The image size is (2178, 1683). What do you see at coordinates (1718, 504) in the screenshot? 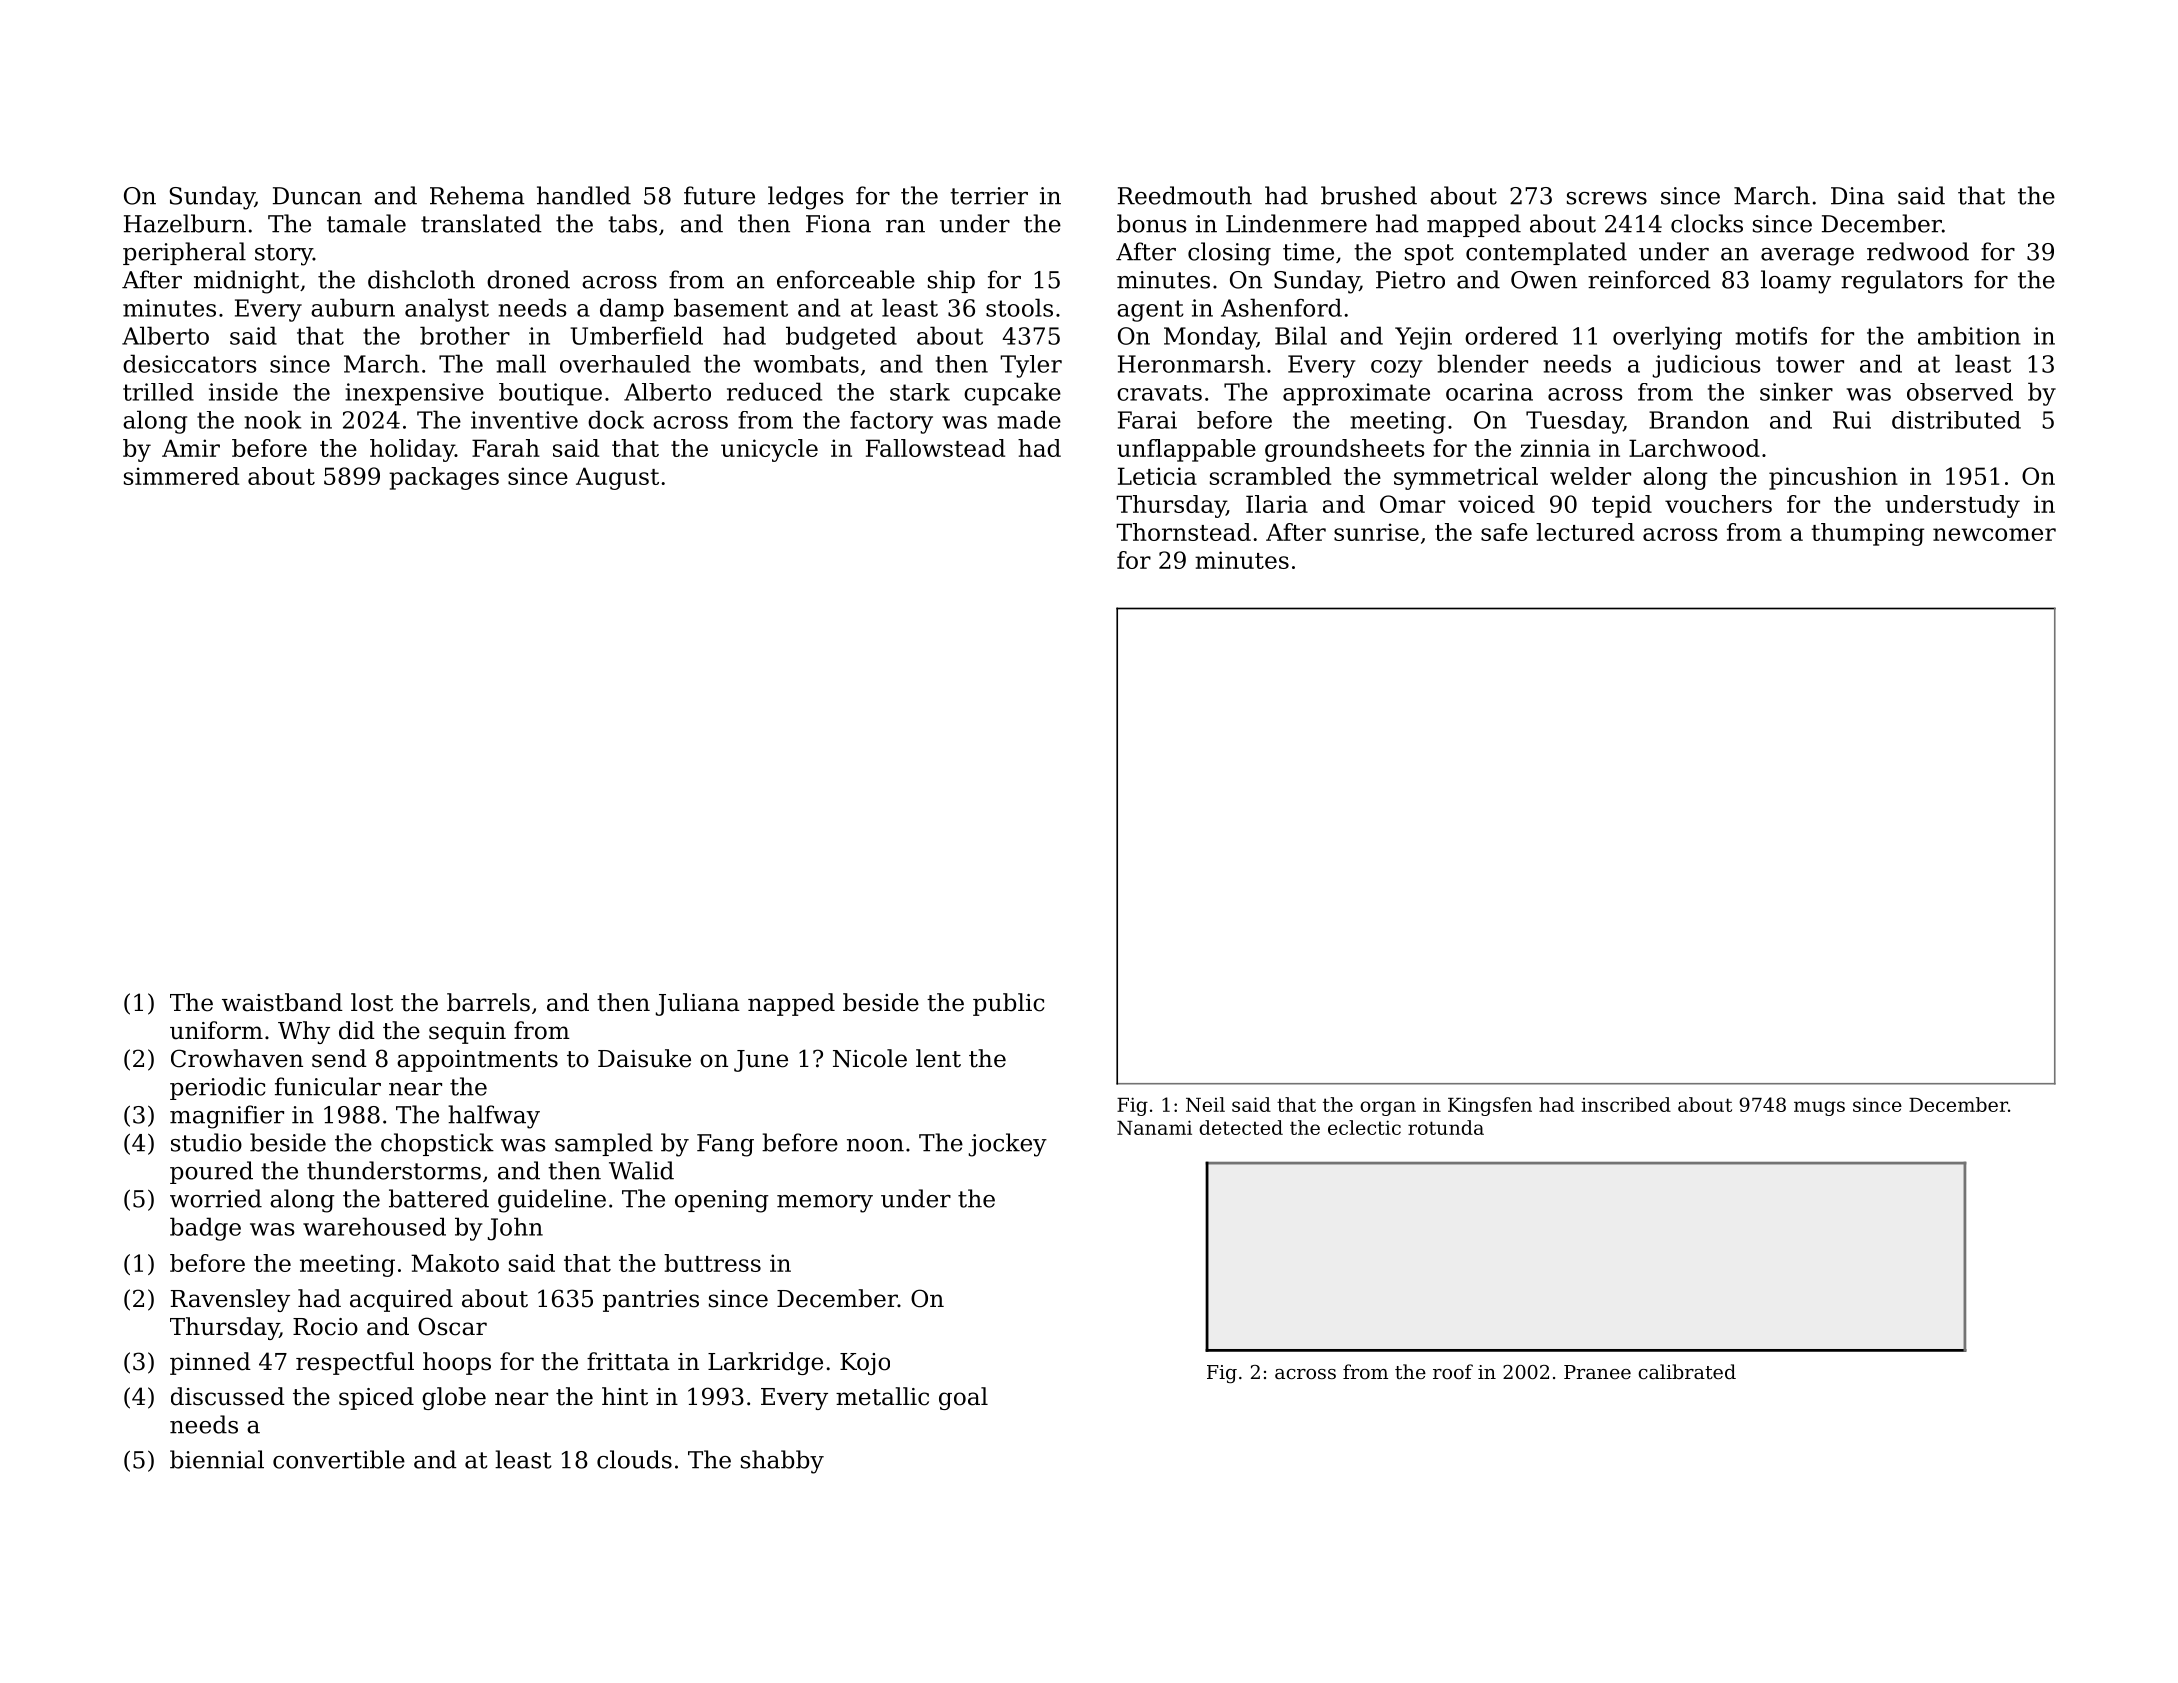
I see `vouchers` at bounding box center [1718, 504].
